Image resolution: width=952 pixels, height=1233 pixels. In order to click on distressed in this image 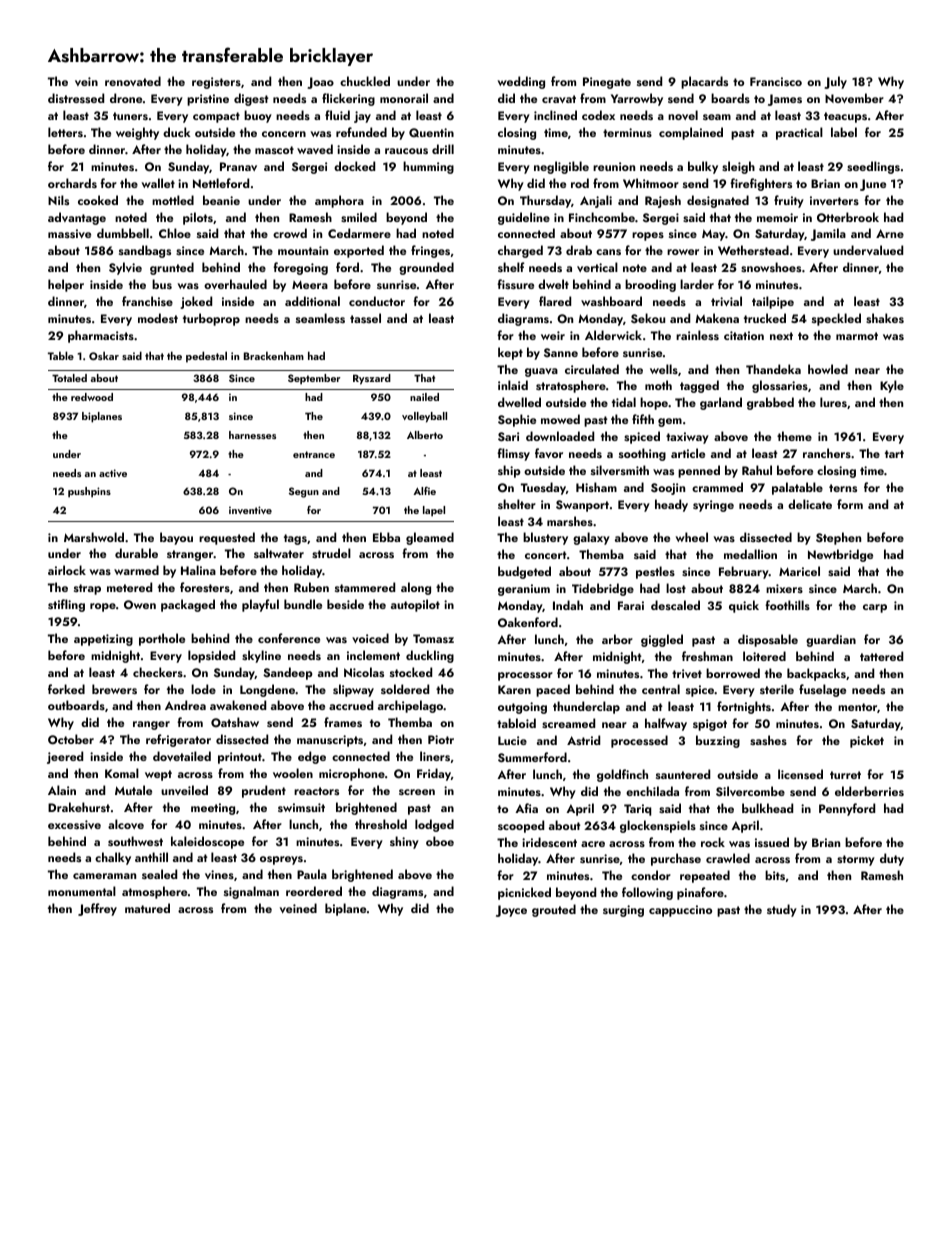, I will do `click(76, 98)`.
